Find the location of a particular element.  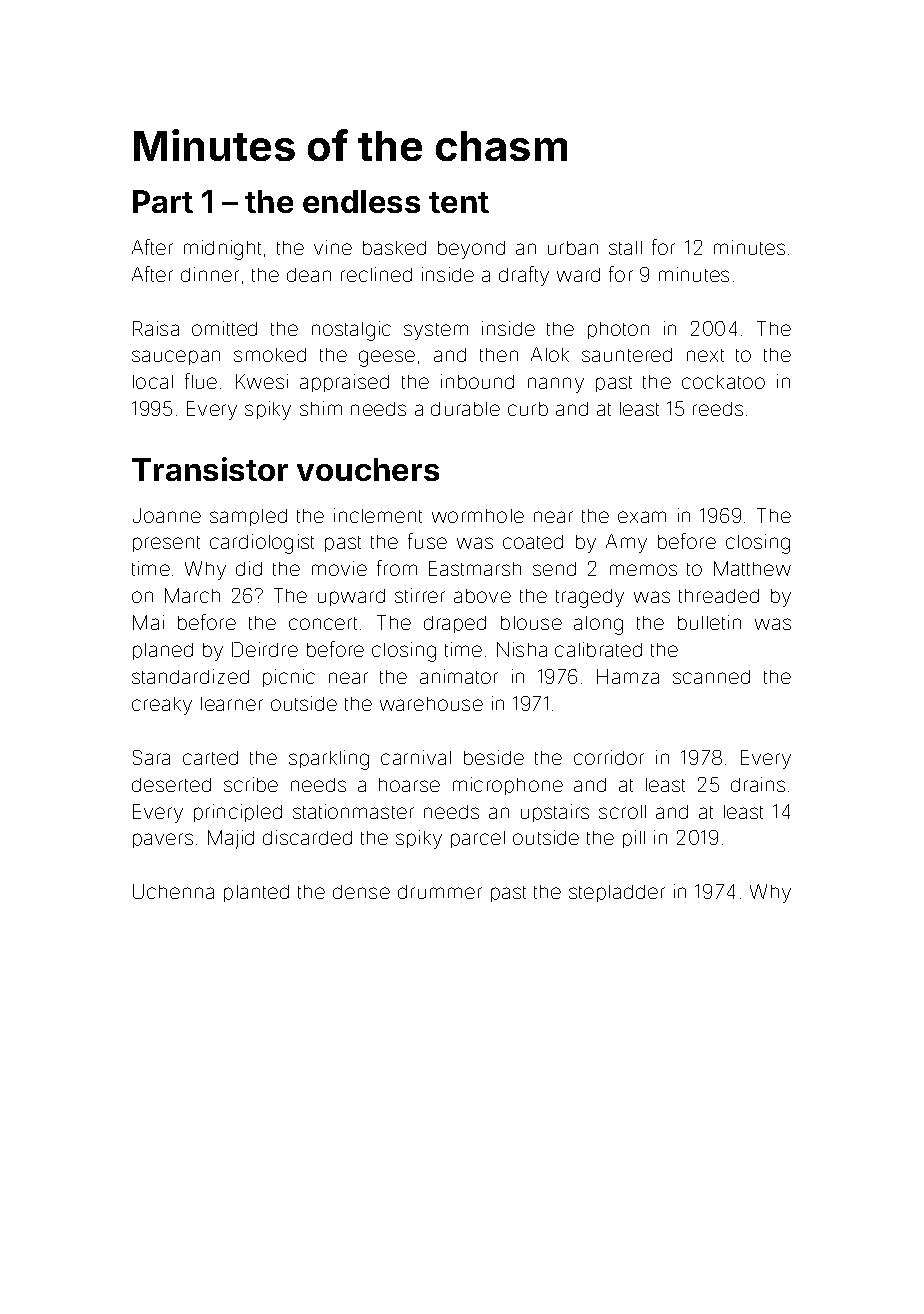

sampled is located at coordinates (248, 517).
